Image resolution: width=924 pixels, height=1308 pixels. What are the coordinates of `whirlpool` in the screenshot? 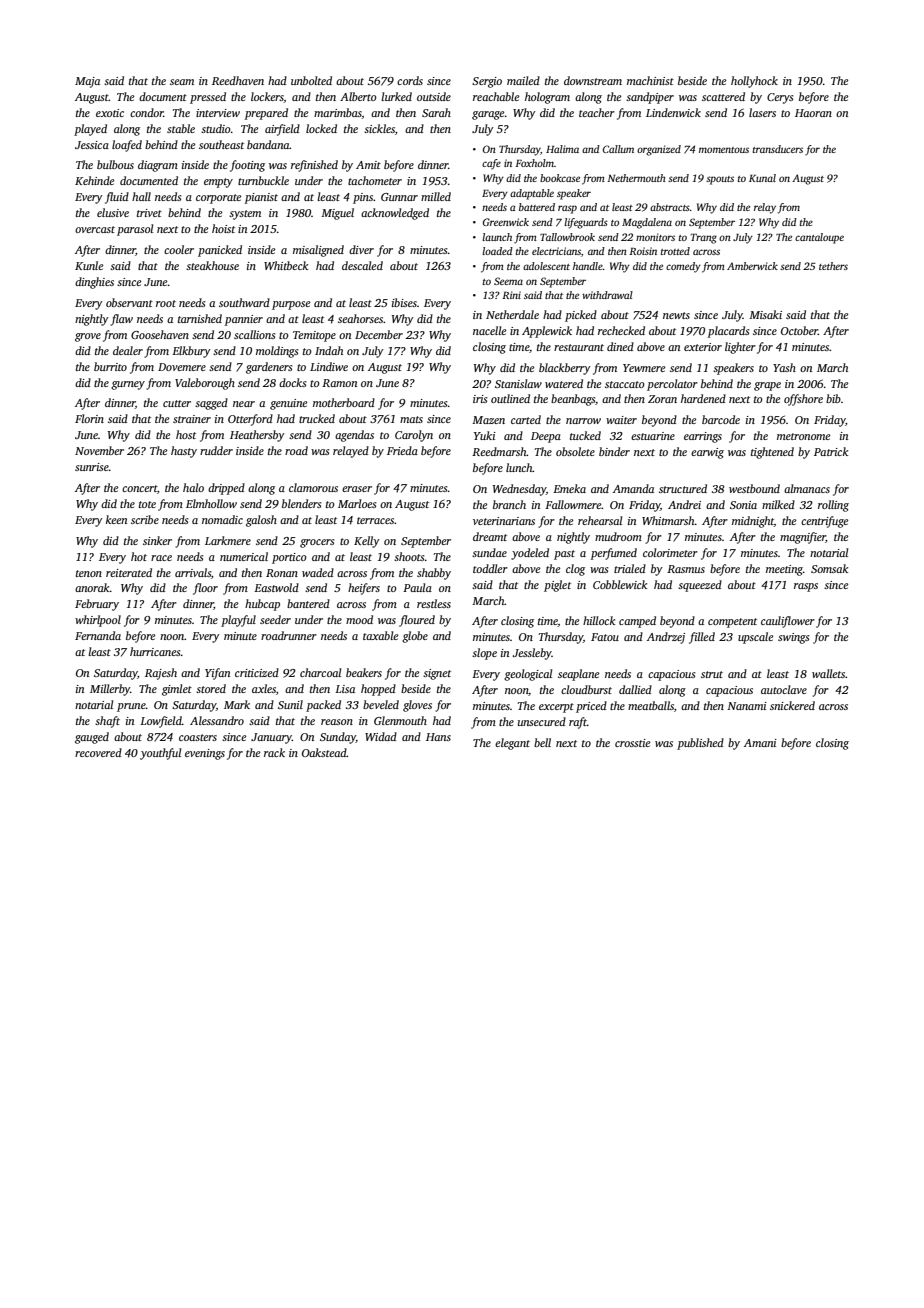 It's located at (98, 621).
